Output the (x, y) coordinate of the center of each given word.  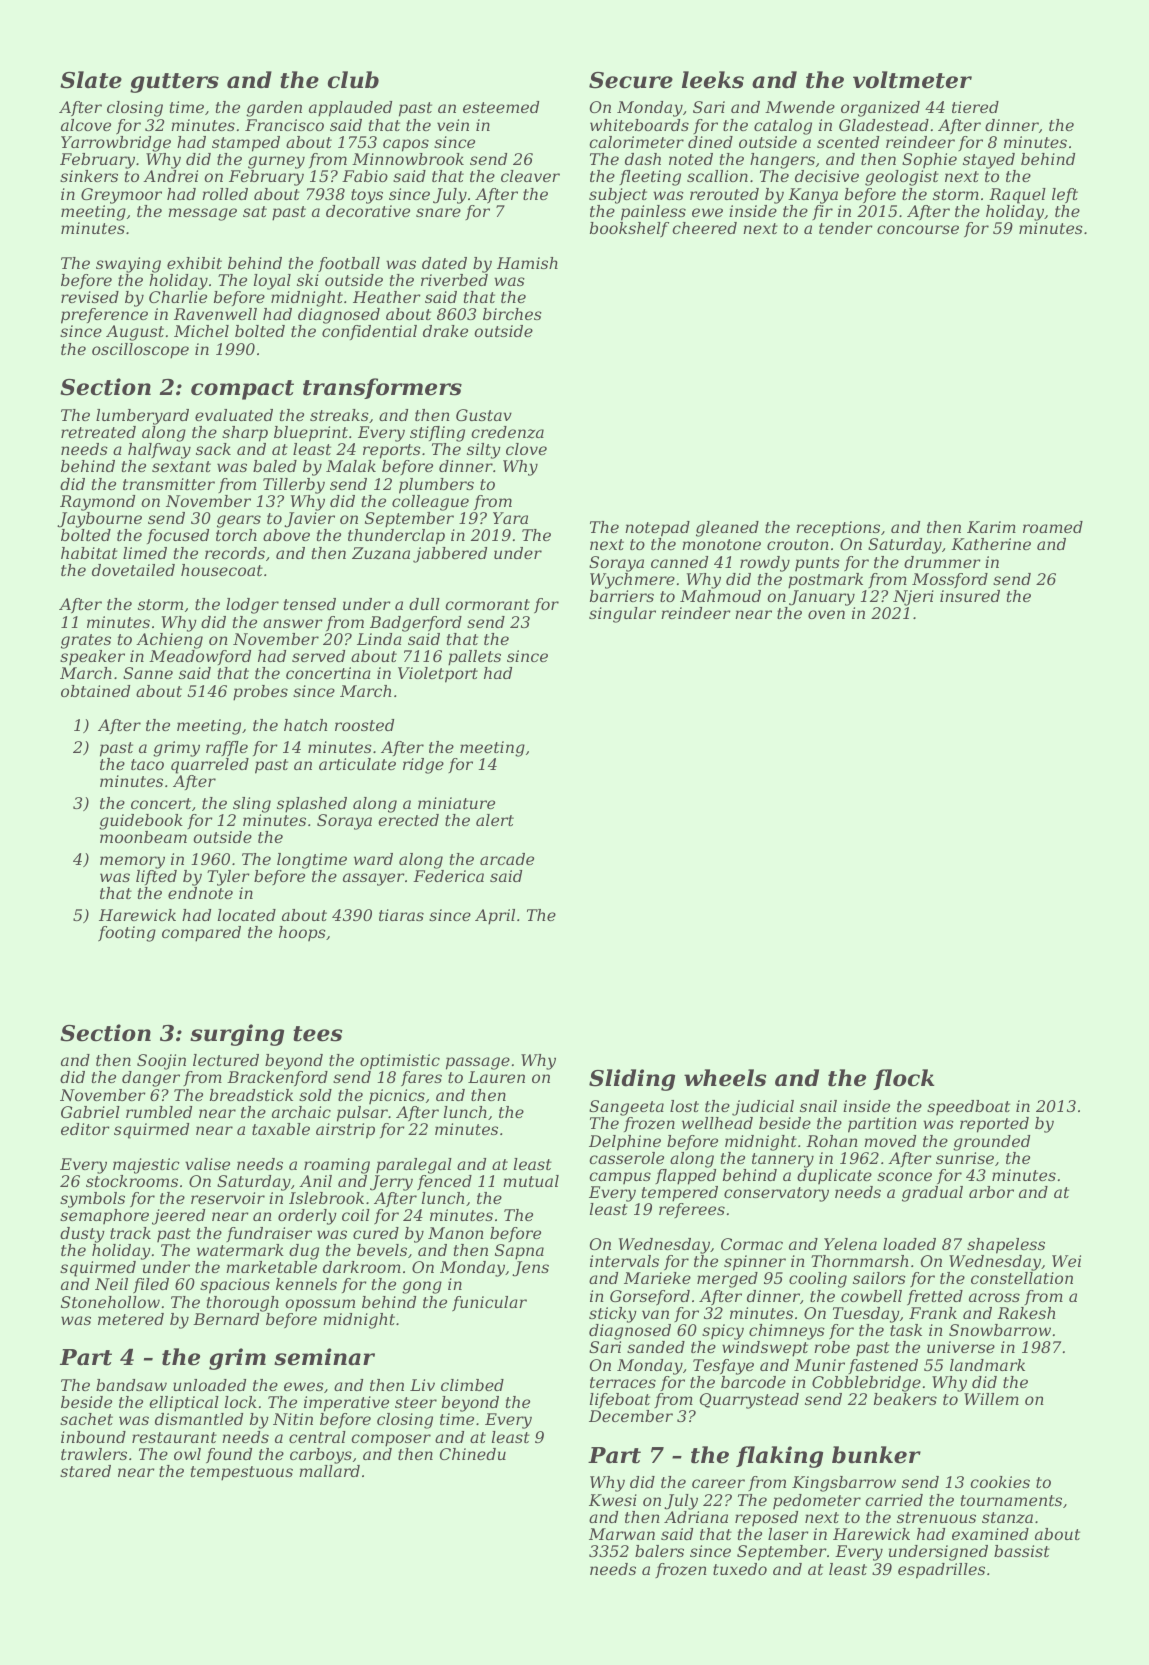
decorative (368, 211)
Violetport (438, 675)
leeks (713, 80)
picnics (397, 1097)
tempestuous (242, 1473)
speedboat (968, 1108)
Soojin (161, 1062)
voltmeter (912, 80)
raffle (227, 749)
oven (826, 614)
